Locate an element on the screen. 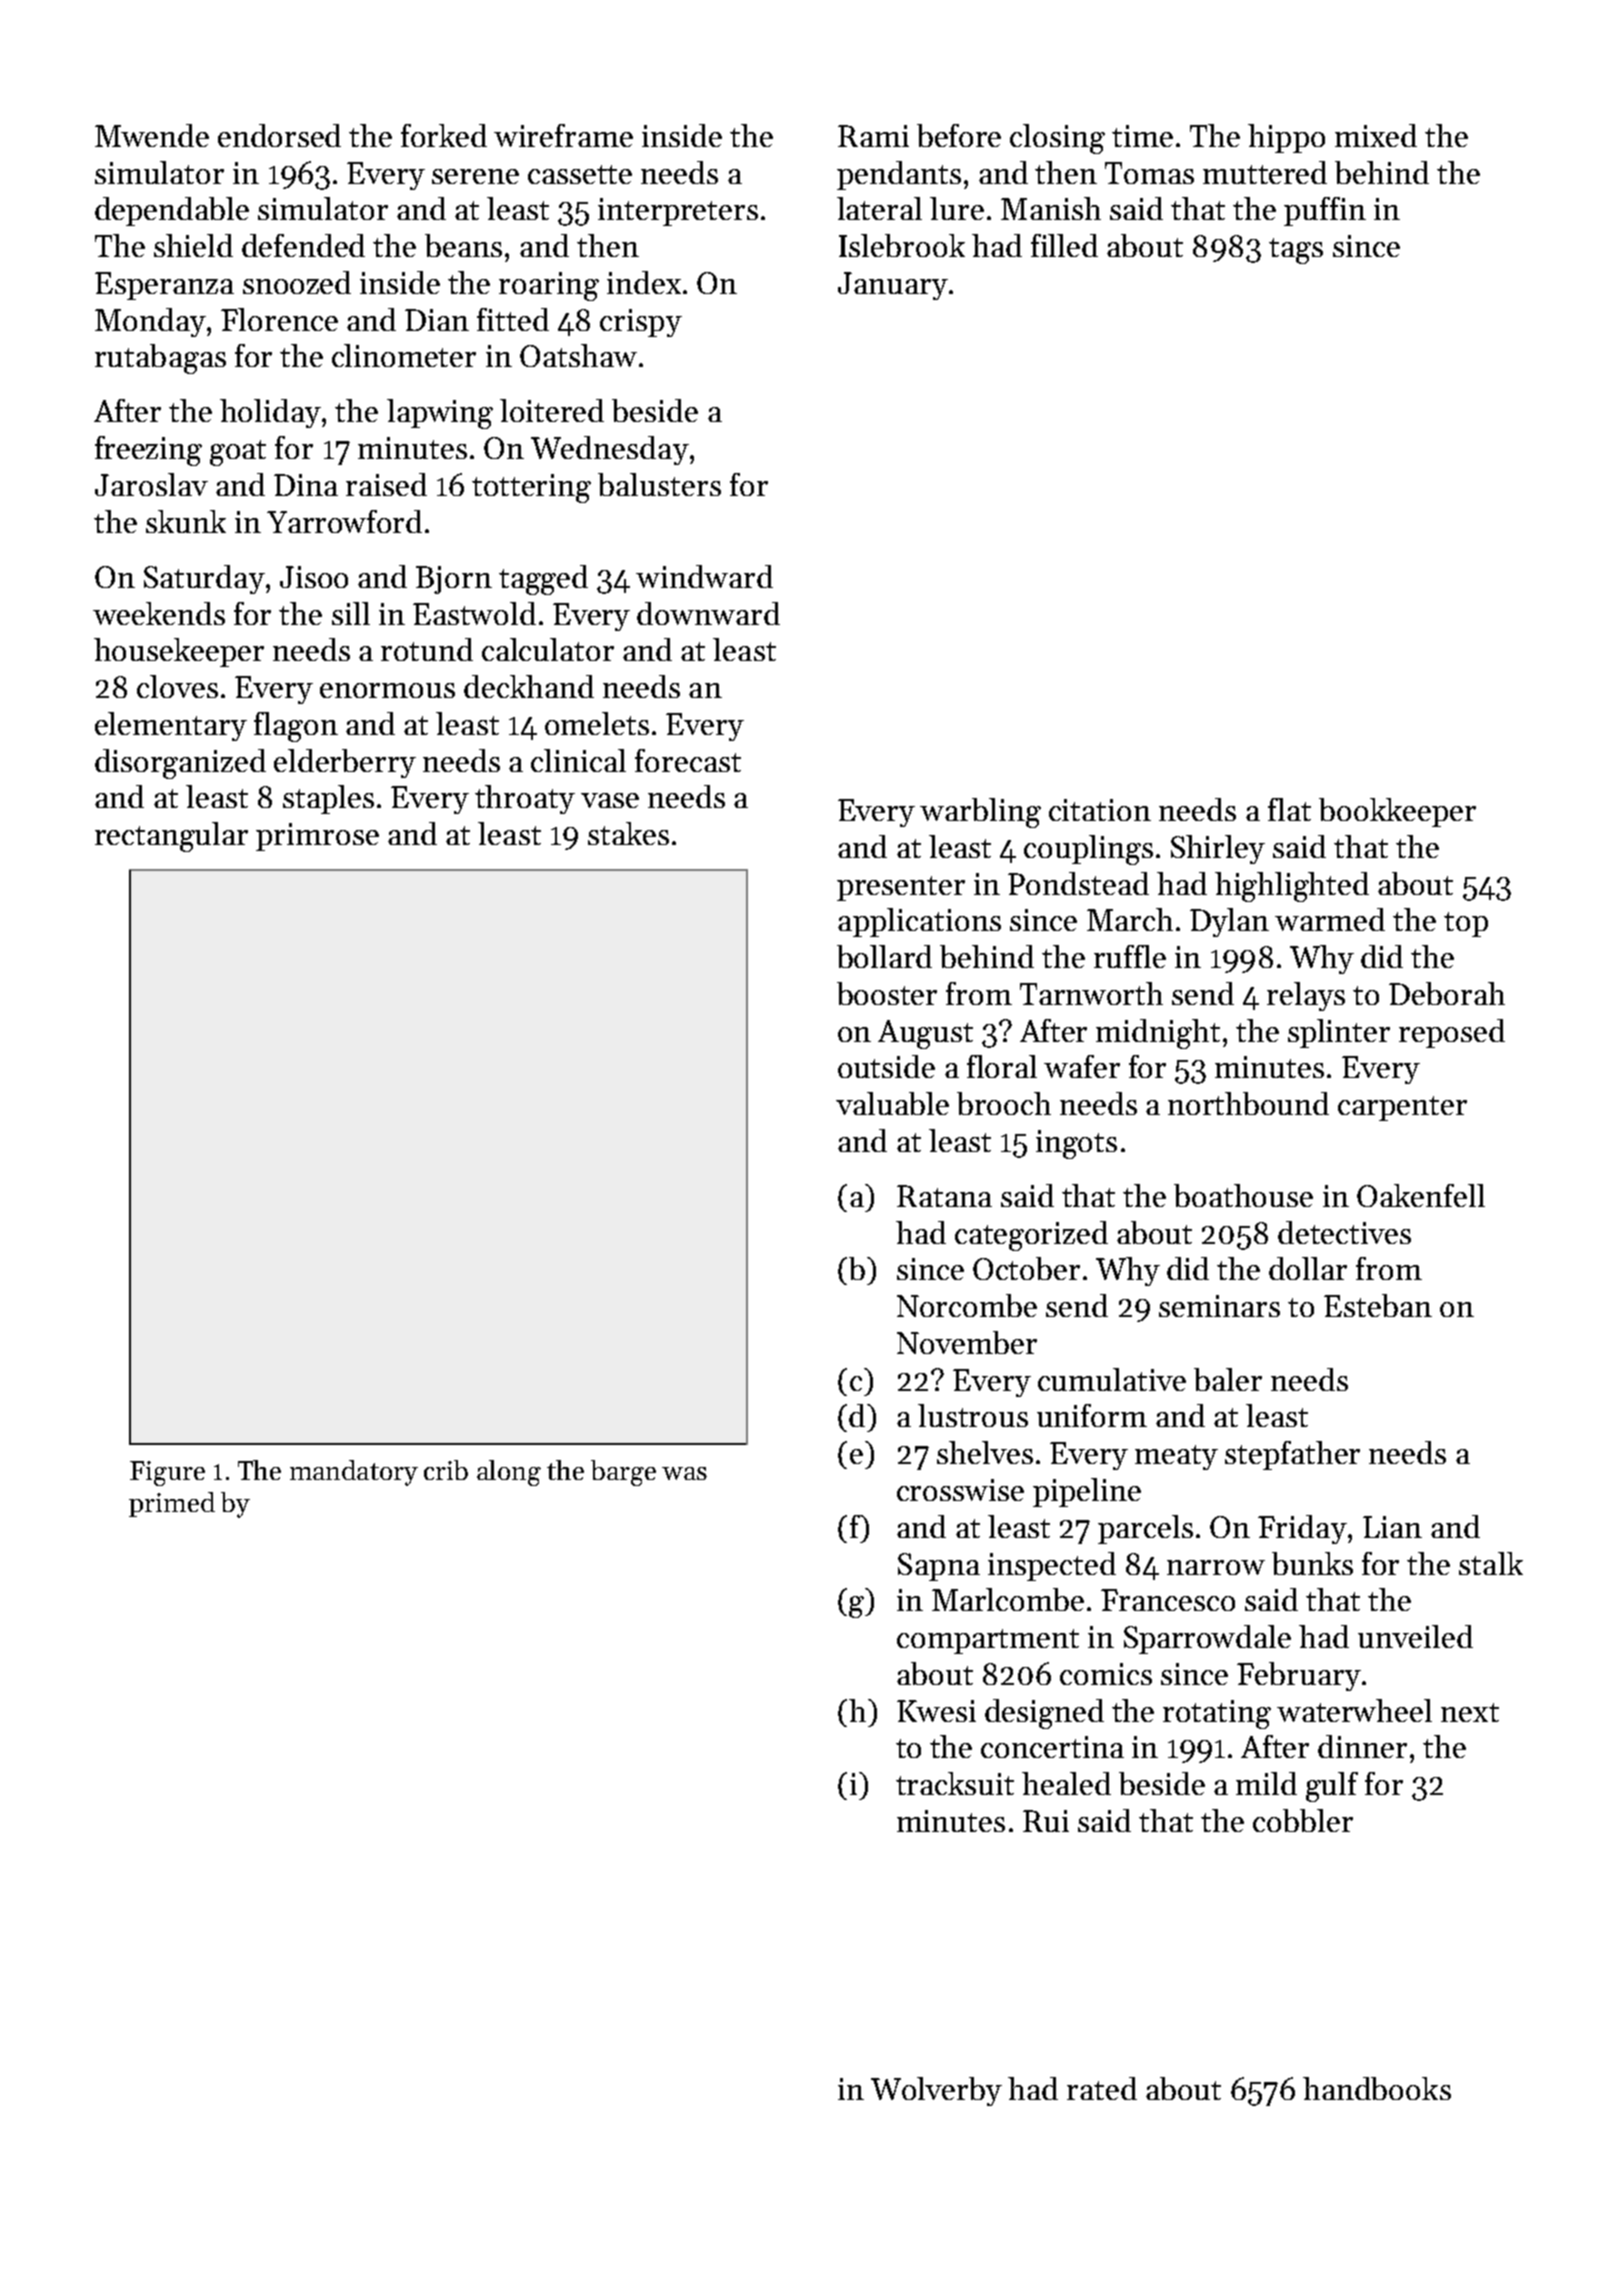 The image size is (1620, 2292). lapwing is located at coordinates (440, 414).
